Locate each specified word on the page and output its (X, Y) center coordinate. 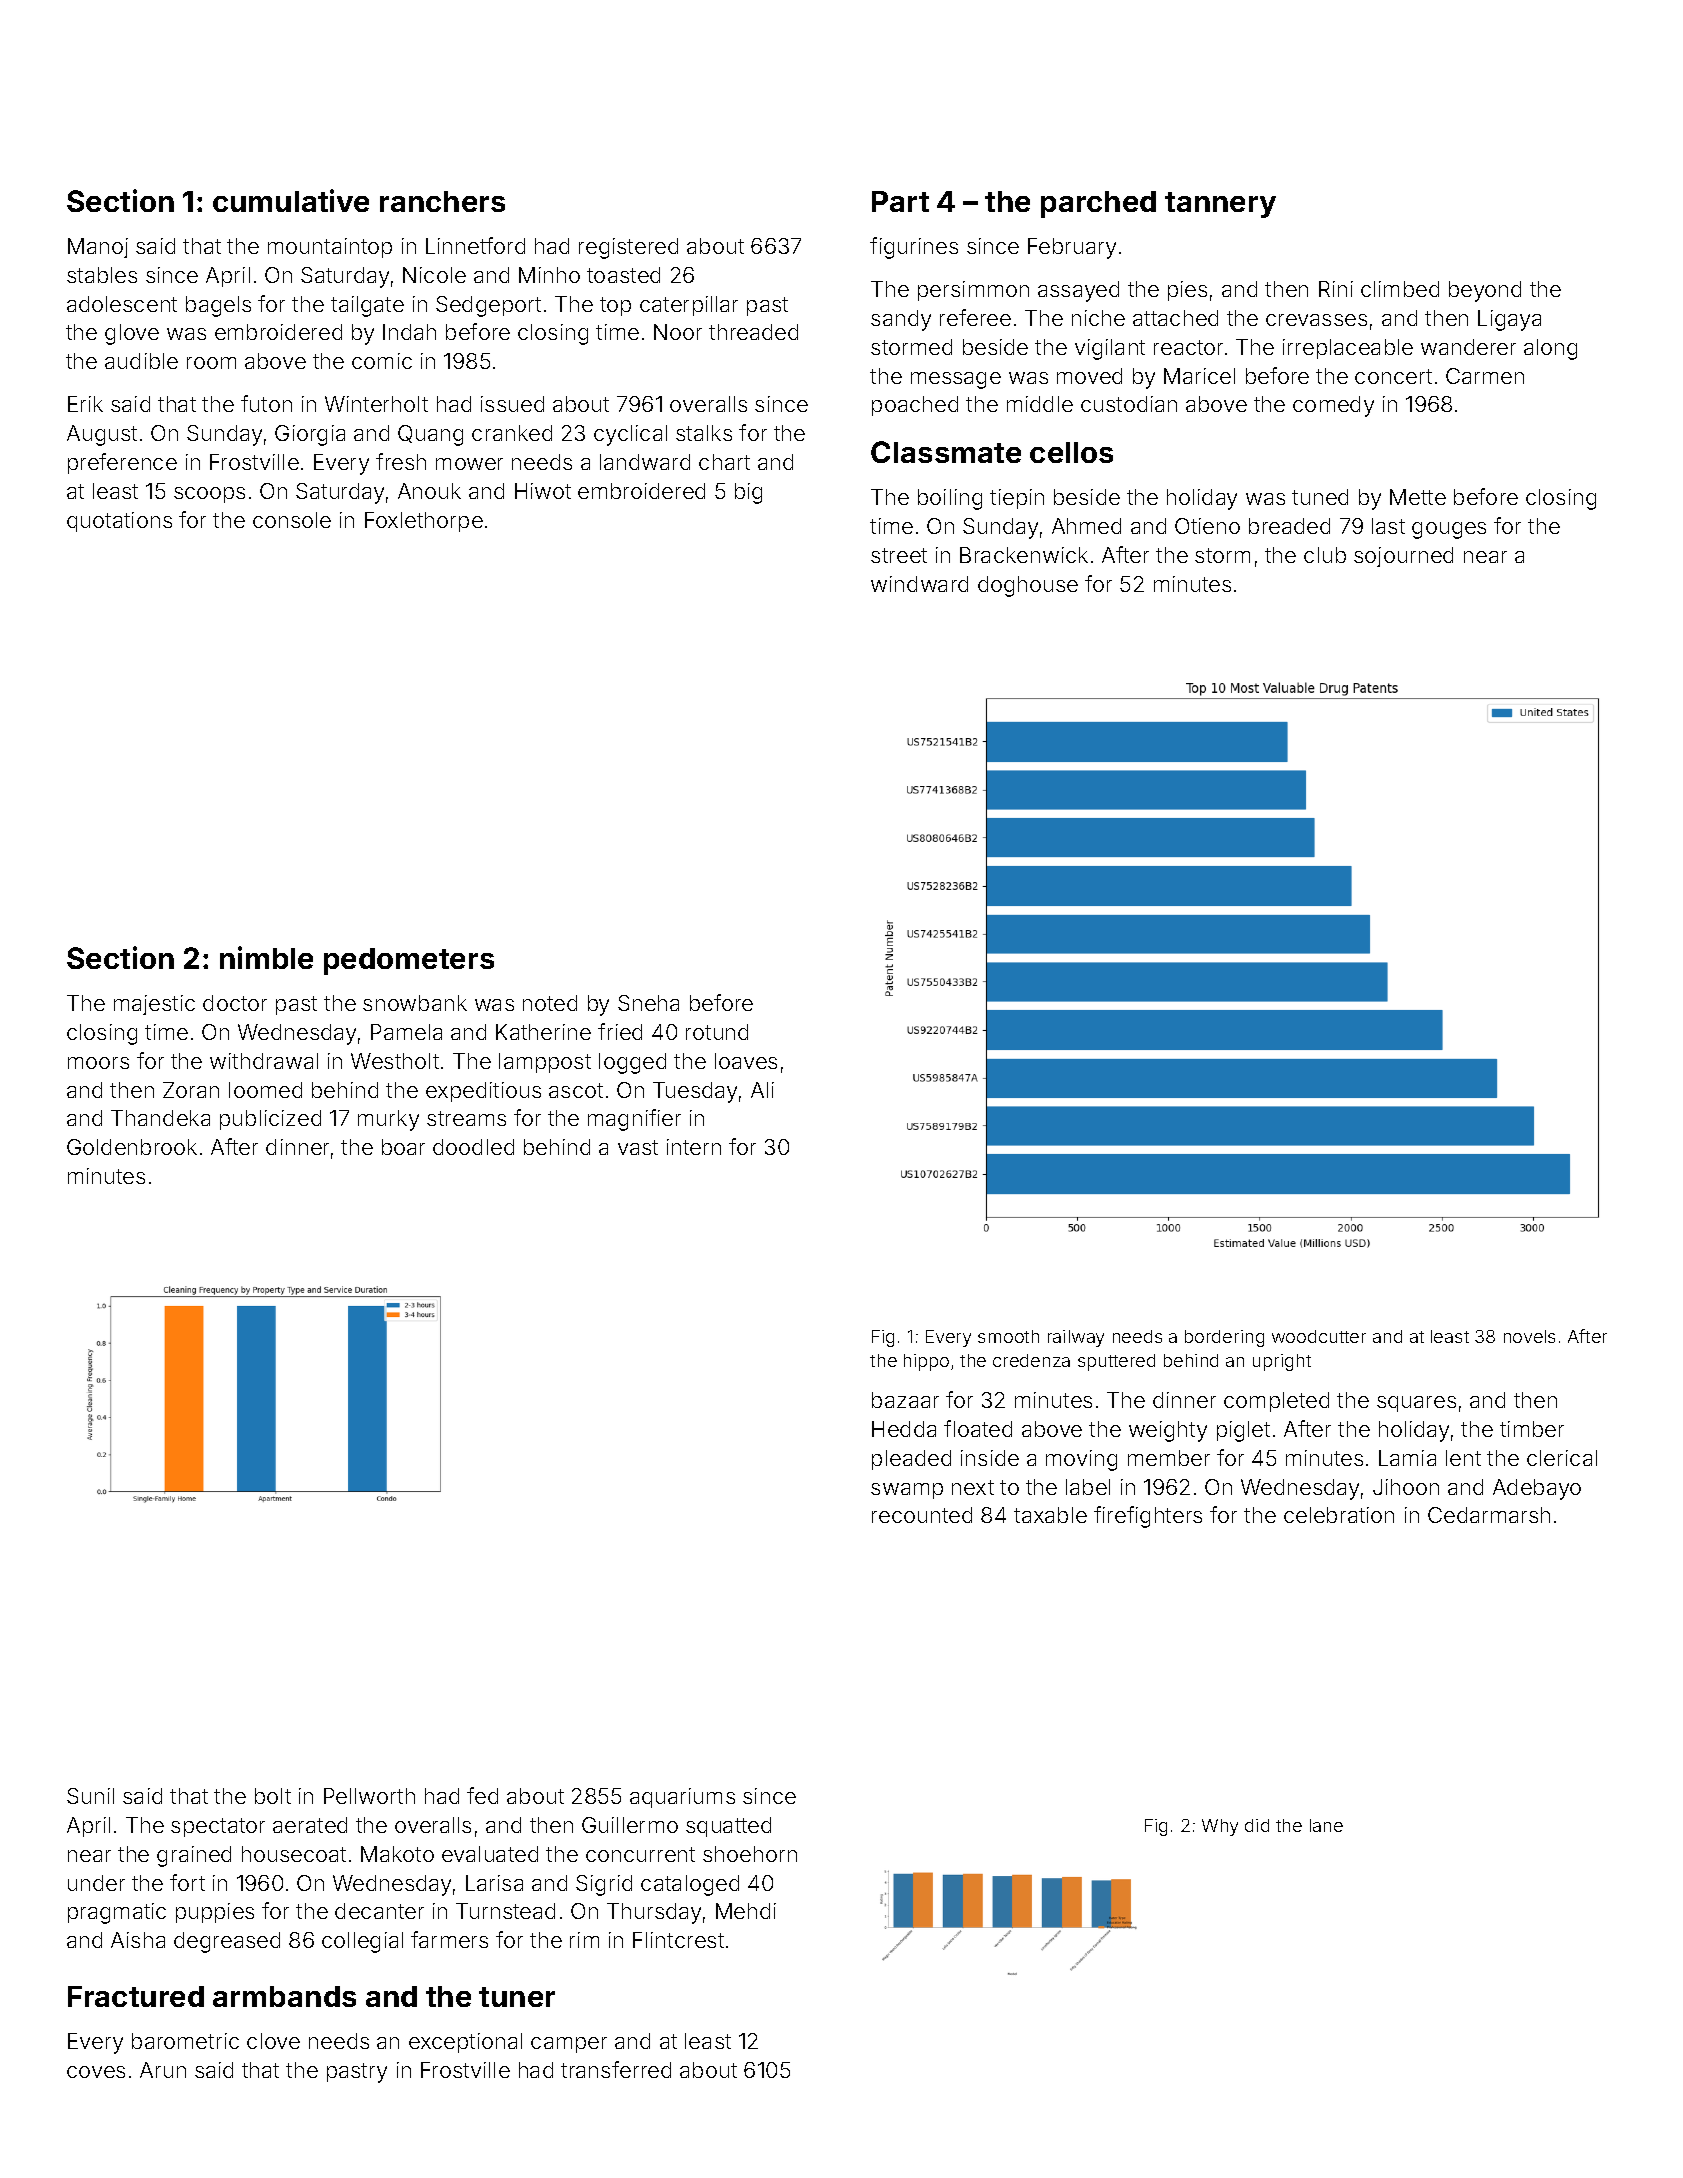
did (1257, 1825)
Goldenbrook (132, 1147)
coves (96, 2072)
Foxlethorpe (424, 522)
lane (1326, 1825)
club (1325, 555)
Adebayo (1537, 1489)
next (973, 1487)
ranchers (442, 201)
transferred (616, 2069)
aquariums (682, 1798)
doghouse (1028, 586)
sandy (901, 320)
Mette (1418, 497)
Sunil (90, 1796)
